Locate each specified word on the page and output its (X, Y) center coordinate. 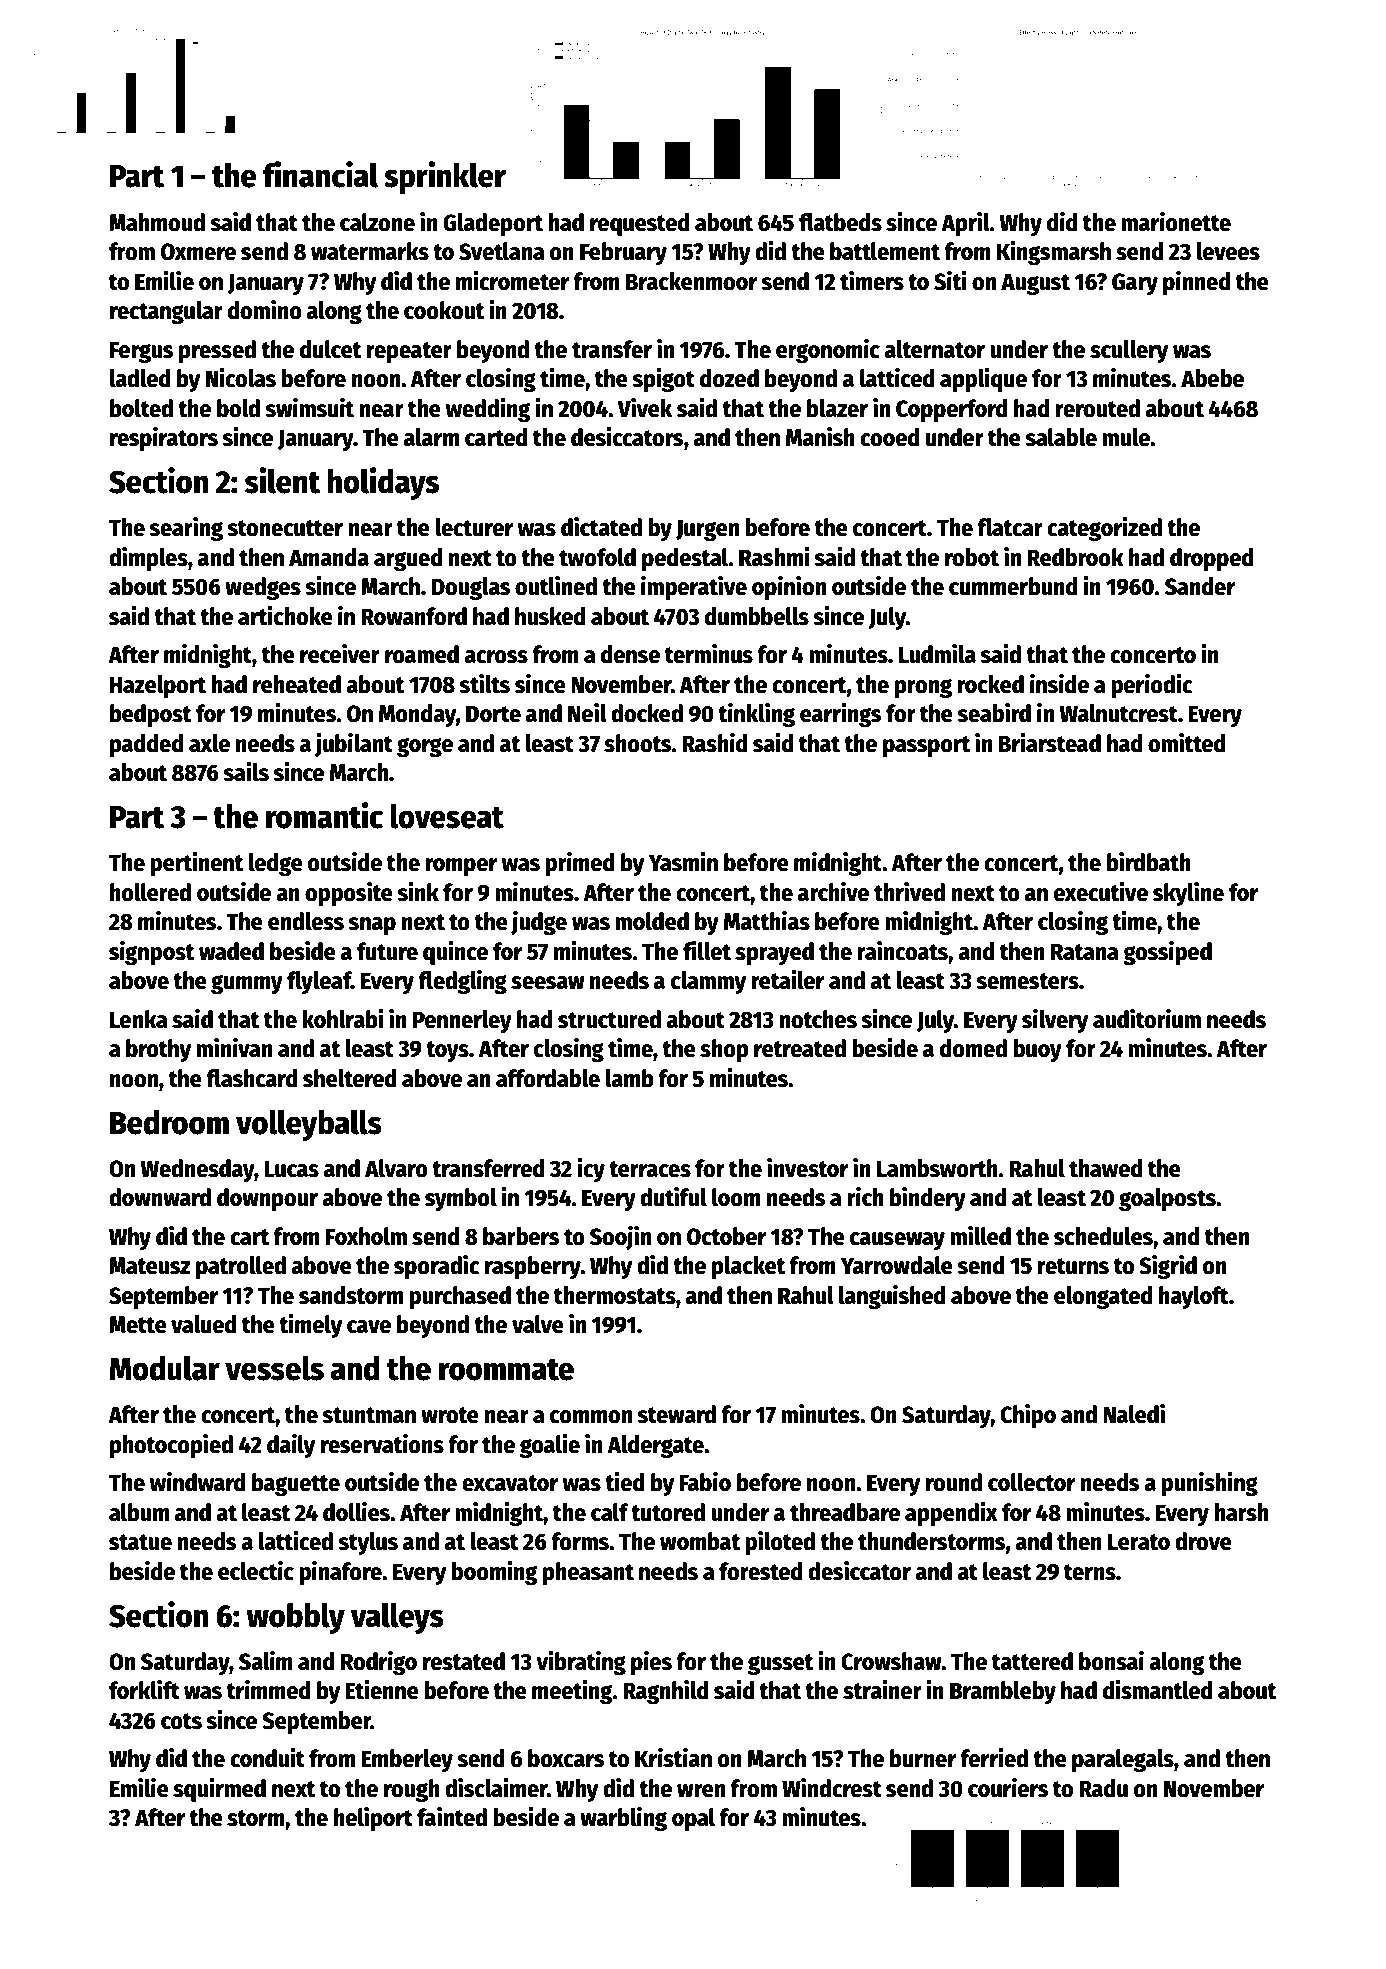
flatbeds (840, 222)
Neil (587, 713)
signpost (151, 953)
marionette (1176, 222)
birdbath (1149, 862)
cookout (444, 310)
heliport (373, 1819)
